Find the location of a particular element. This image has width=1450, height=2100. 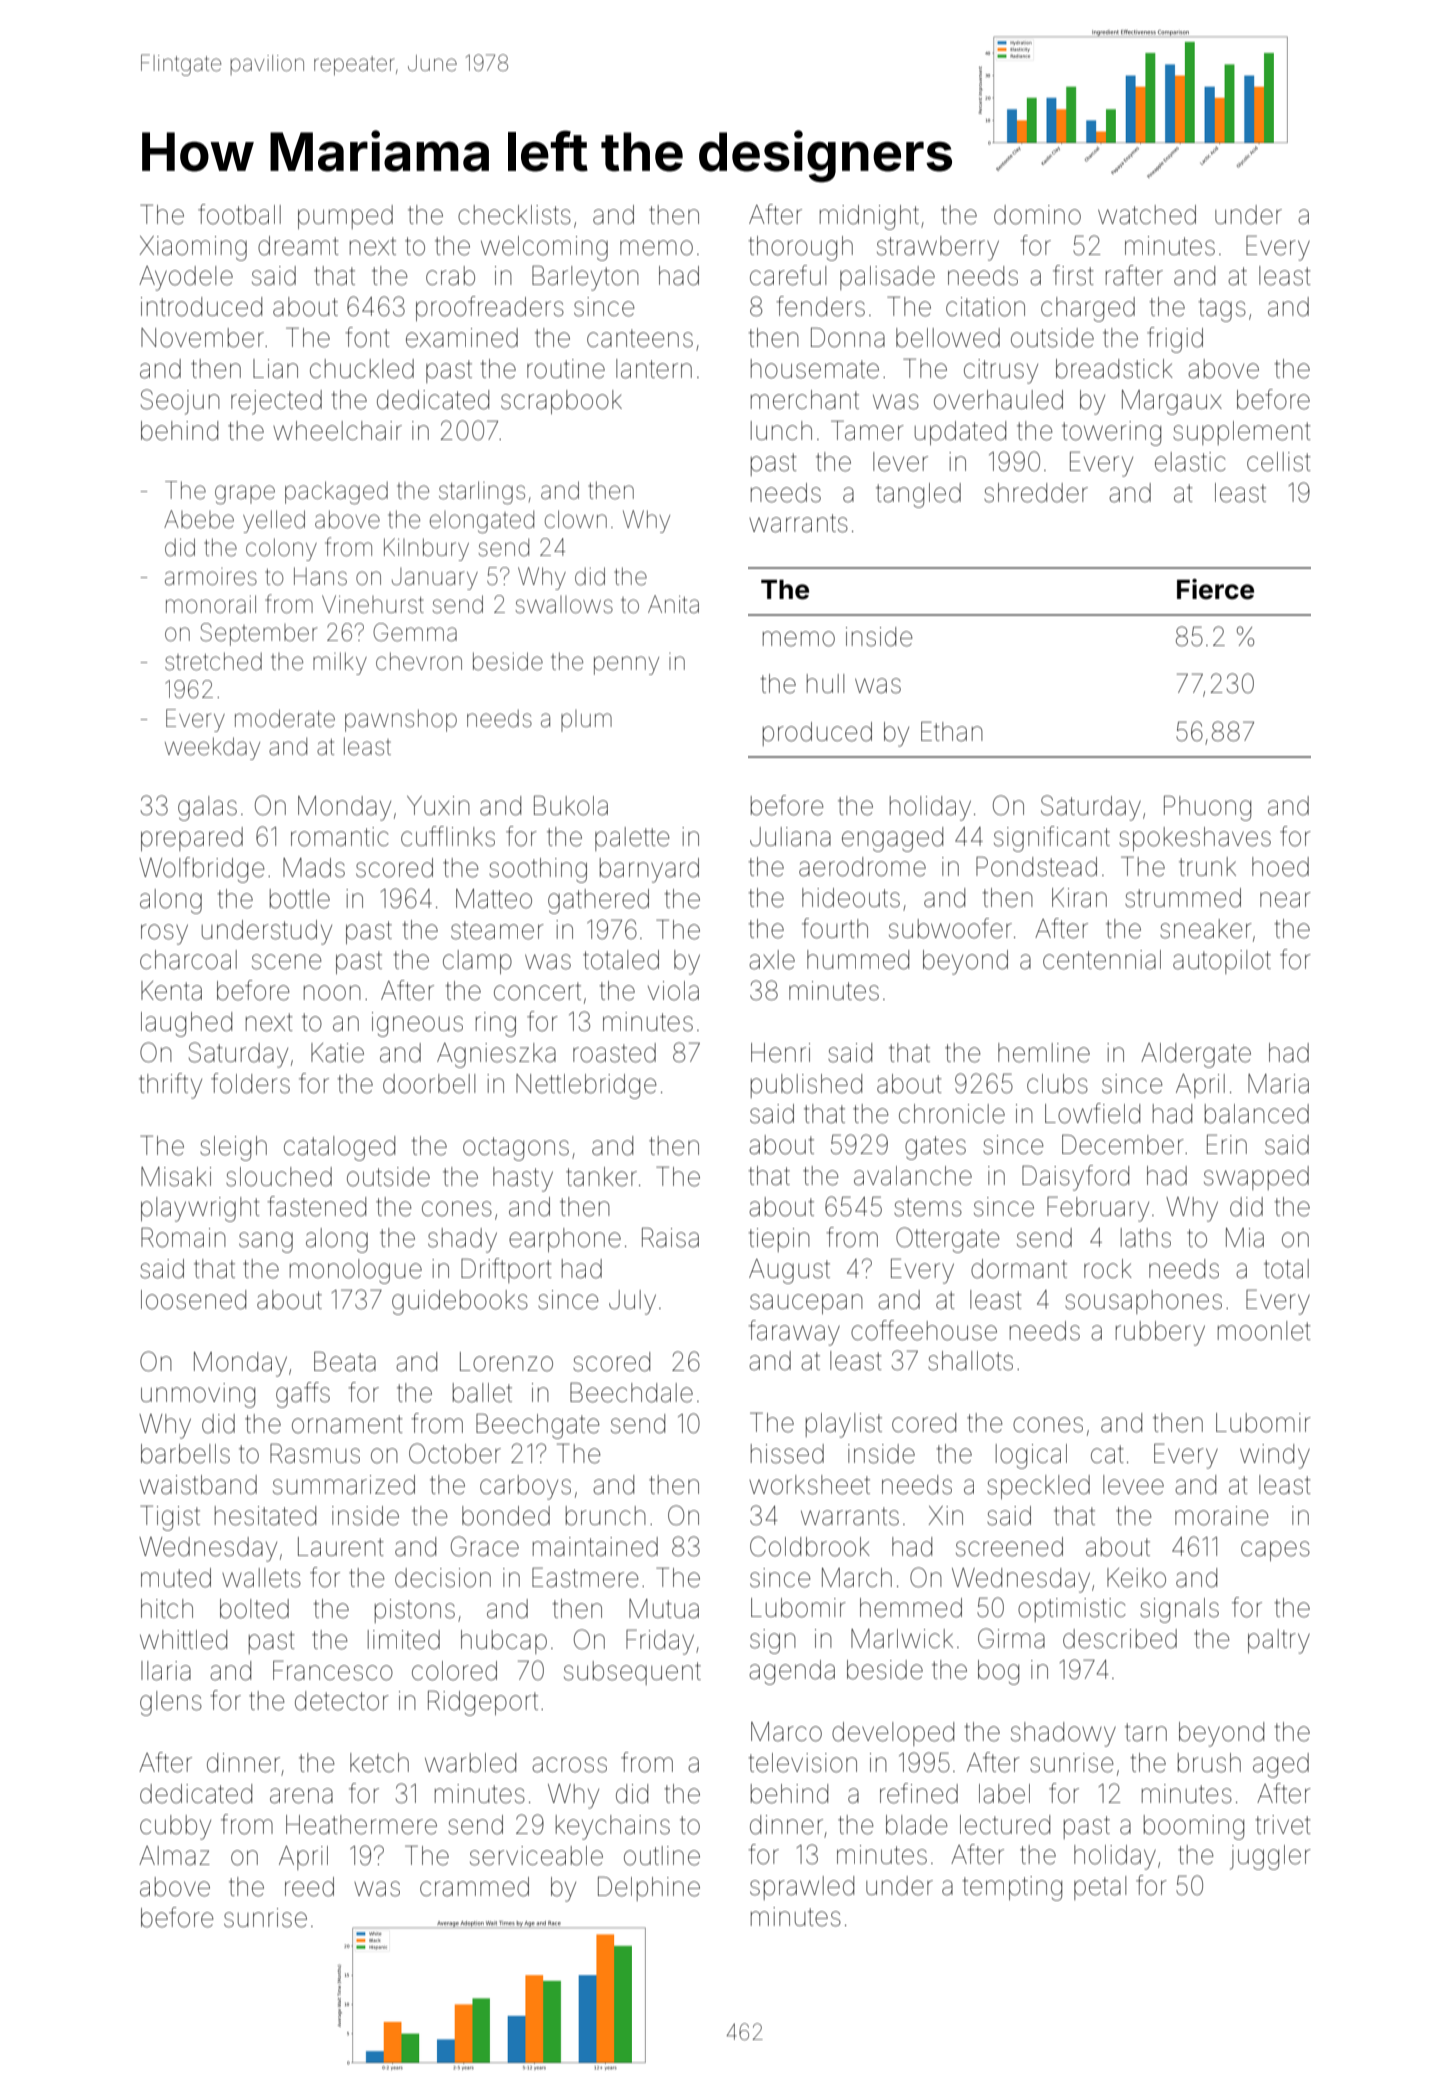

Mutua is located at coordinates (664, 1609).
